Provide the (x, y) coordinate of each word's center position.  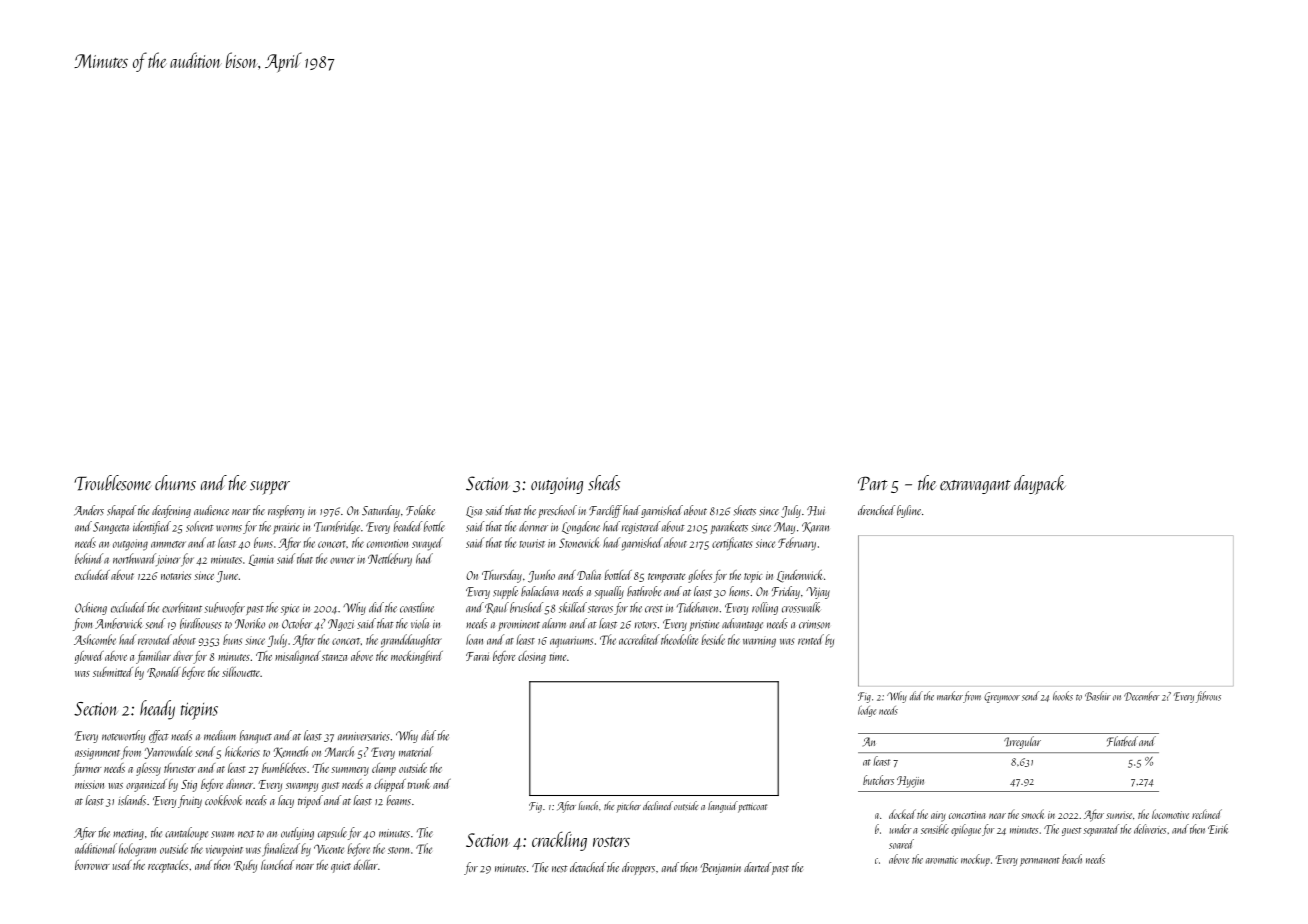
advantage (742, 624)
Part (873, 483)
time (557, 657)
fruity (190, 801)
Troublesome (112, 483)
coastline (417, 607)
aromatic (942, 860)
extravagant (975, 487)
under (900, 829)
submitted (113, 672)
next (246, 834)
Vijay (818, 593)
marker (950, 696)
